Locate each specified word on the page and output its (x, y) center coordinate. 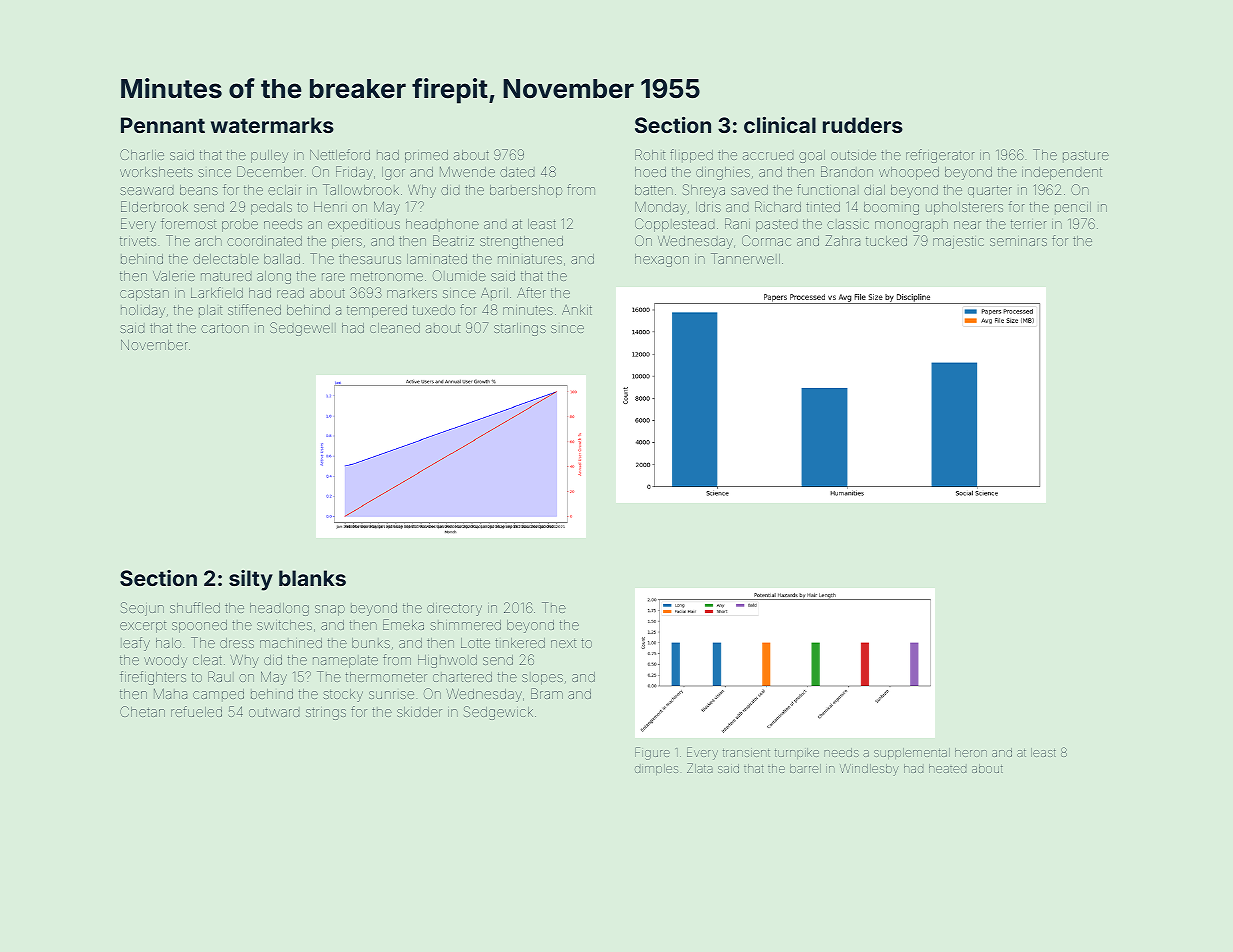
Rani (737, 223)
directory (454, 609)
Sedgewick (498, 713)
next (563, 643)
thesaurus (370, 259)
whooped (909, 173)
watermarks (272, 125)
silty (251, 580)
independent (1062, 173)
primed (426, 156)
